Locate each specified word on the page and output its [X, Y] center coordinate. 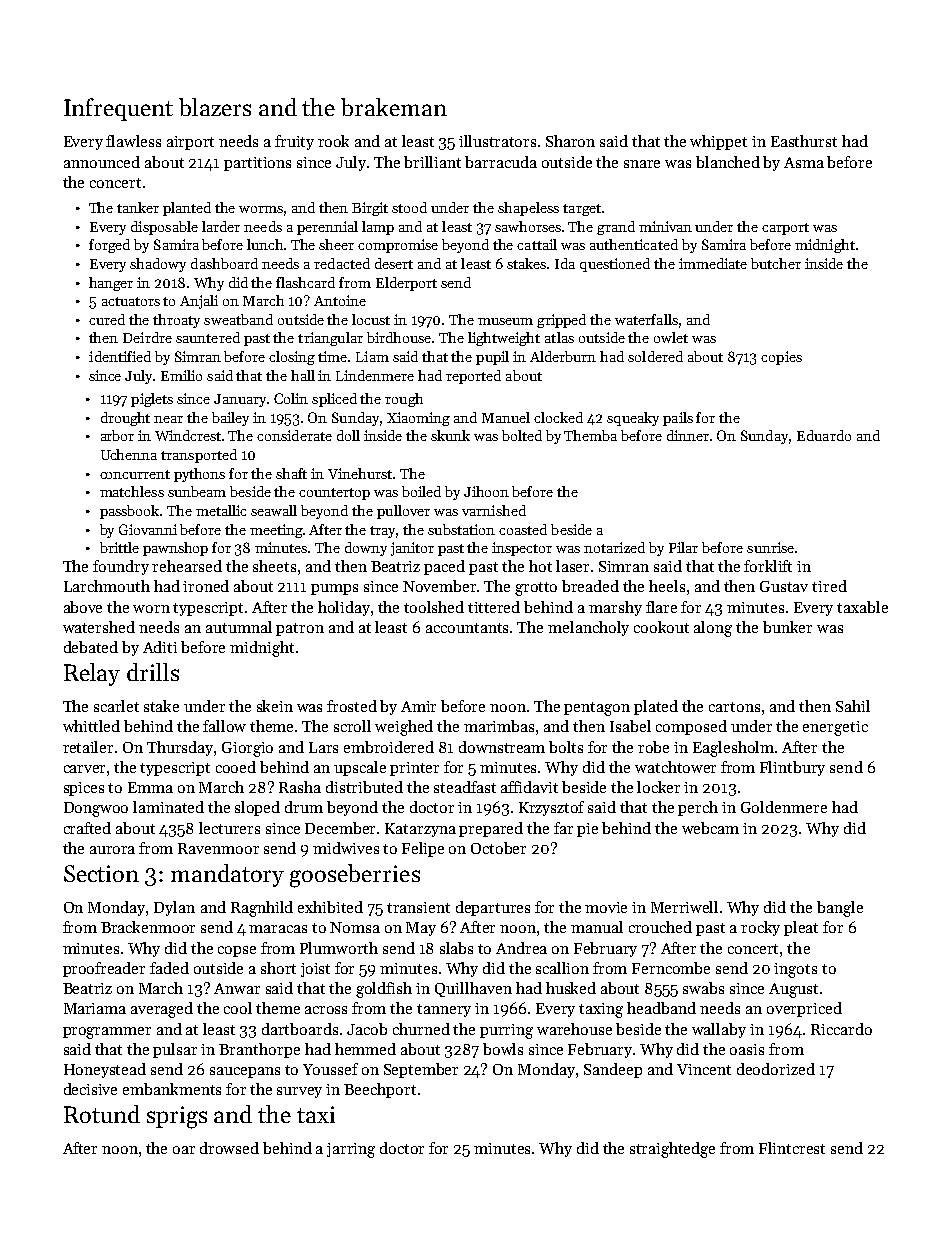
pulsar [175, 1050]
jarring [351, 1150]
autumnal [239, 627]
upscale [360, 768]
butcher [776, 263]
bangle [840, 909]
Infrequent [118, 109]
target [582, 210]
